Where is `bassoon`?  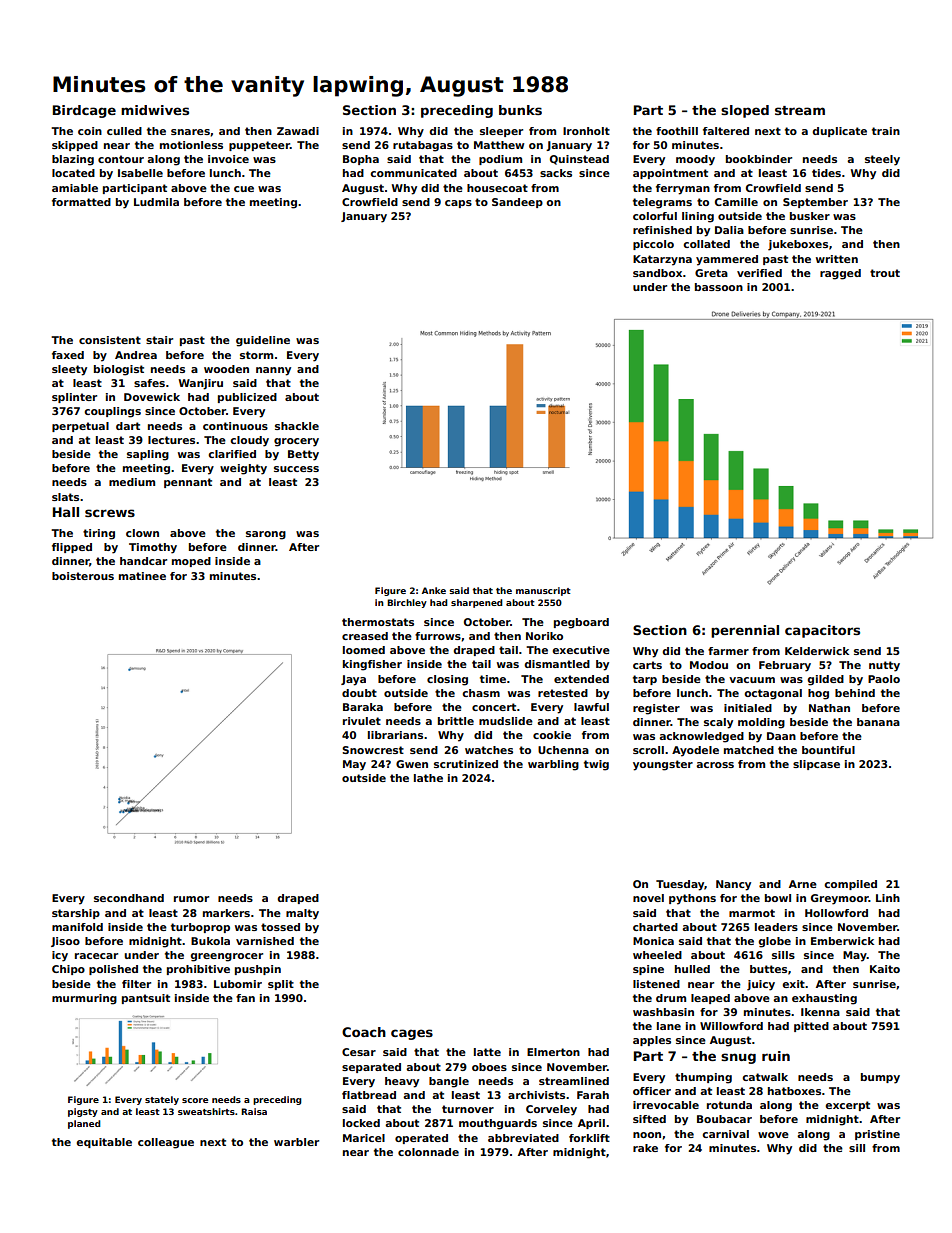
bassoon is located at coordinates (719, 287).
